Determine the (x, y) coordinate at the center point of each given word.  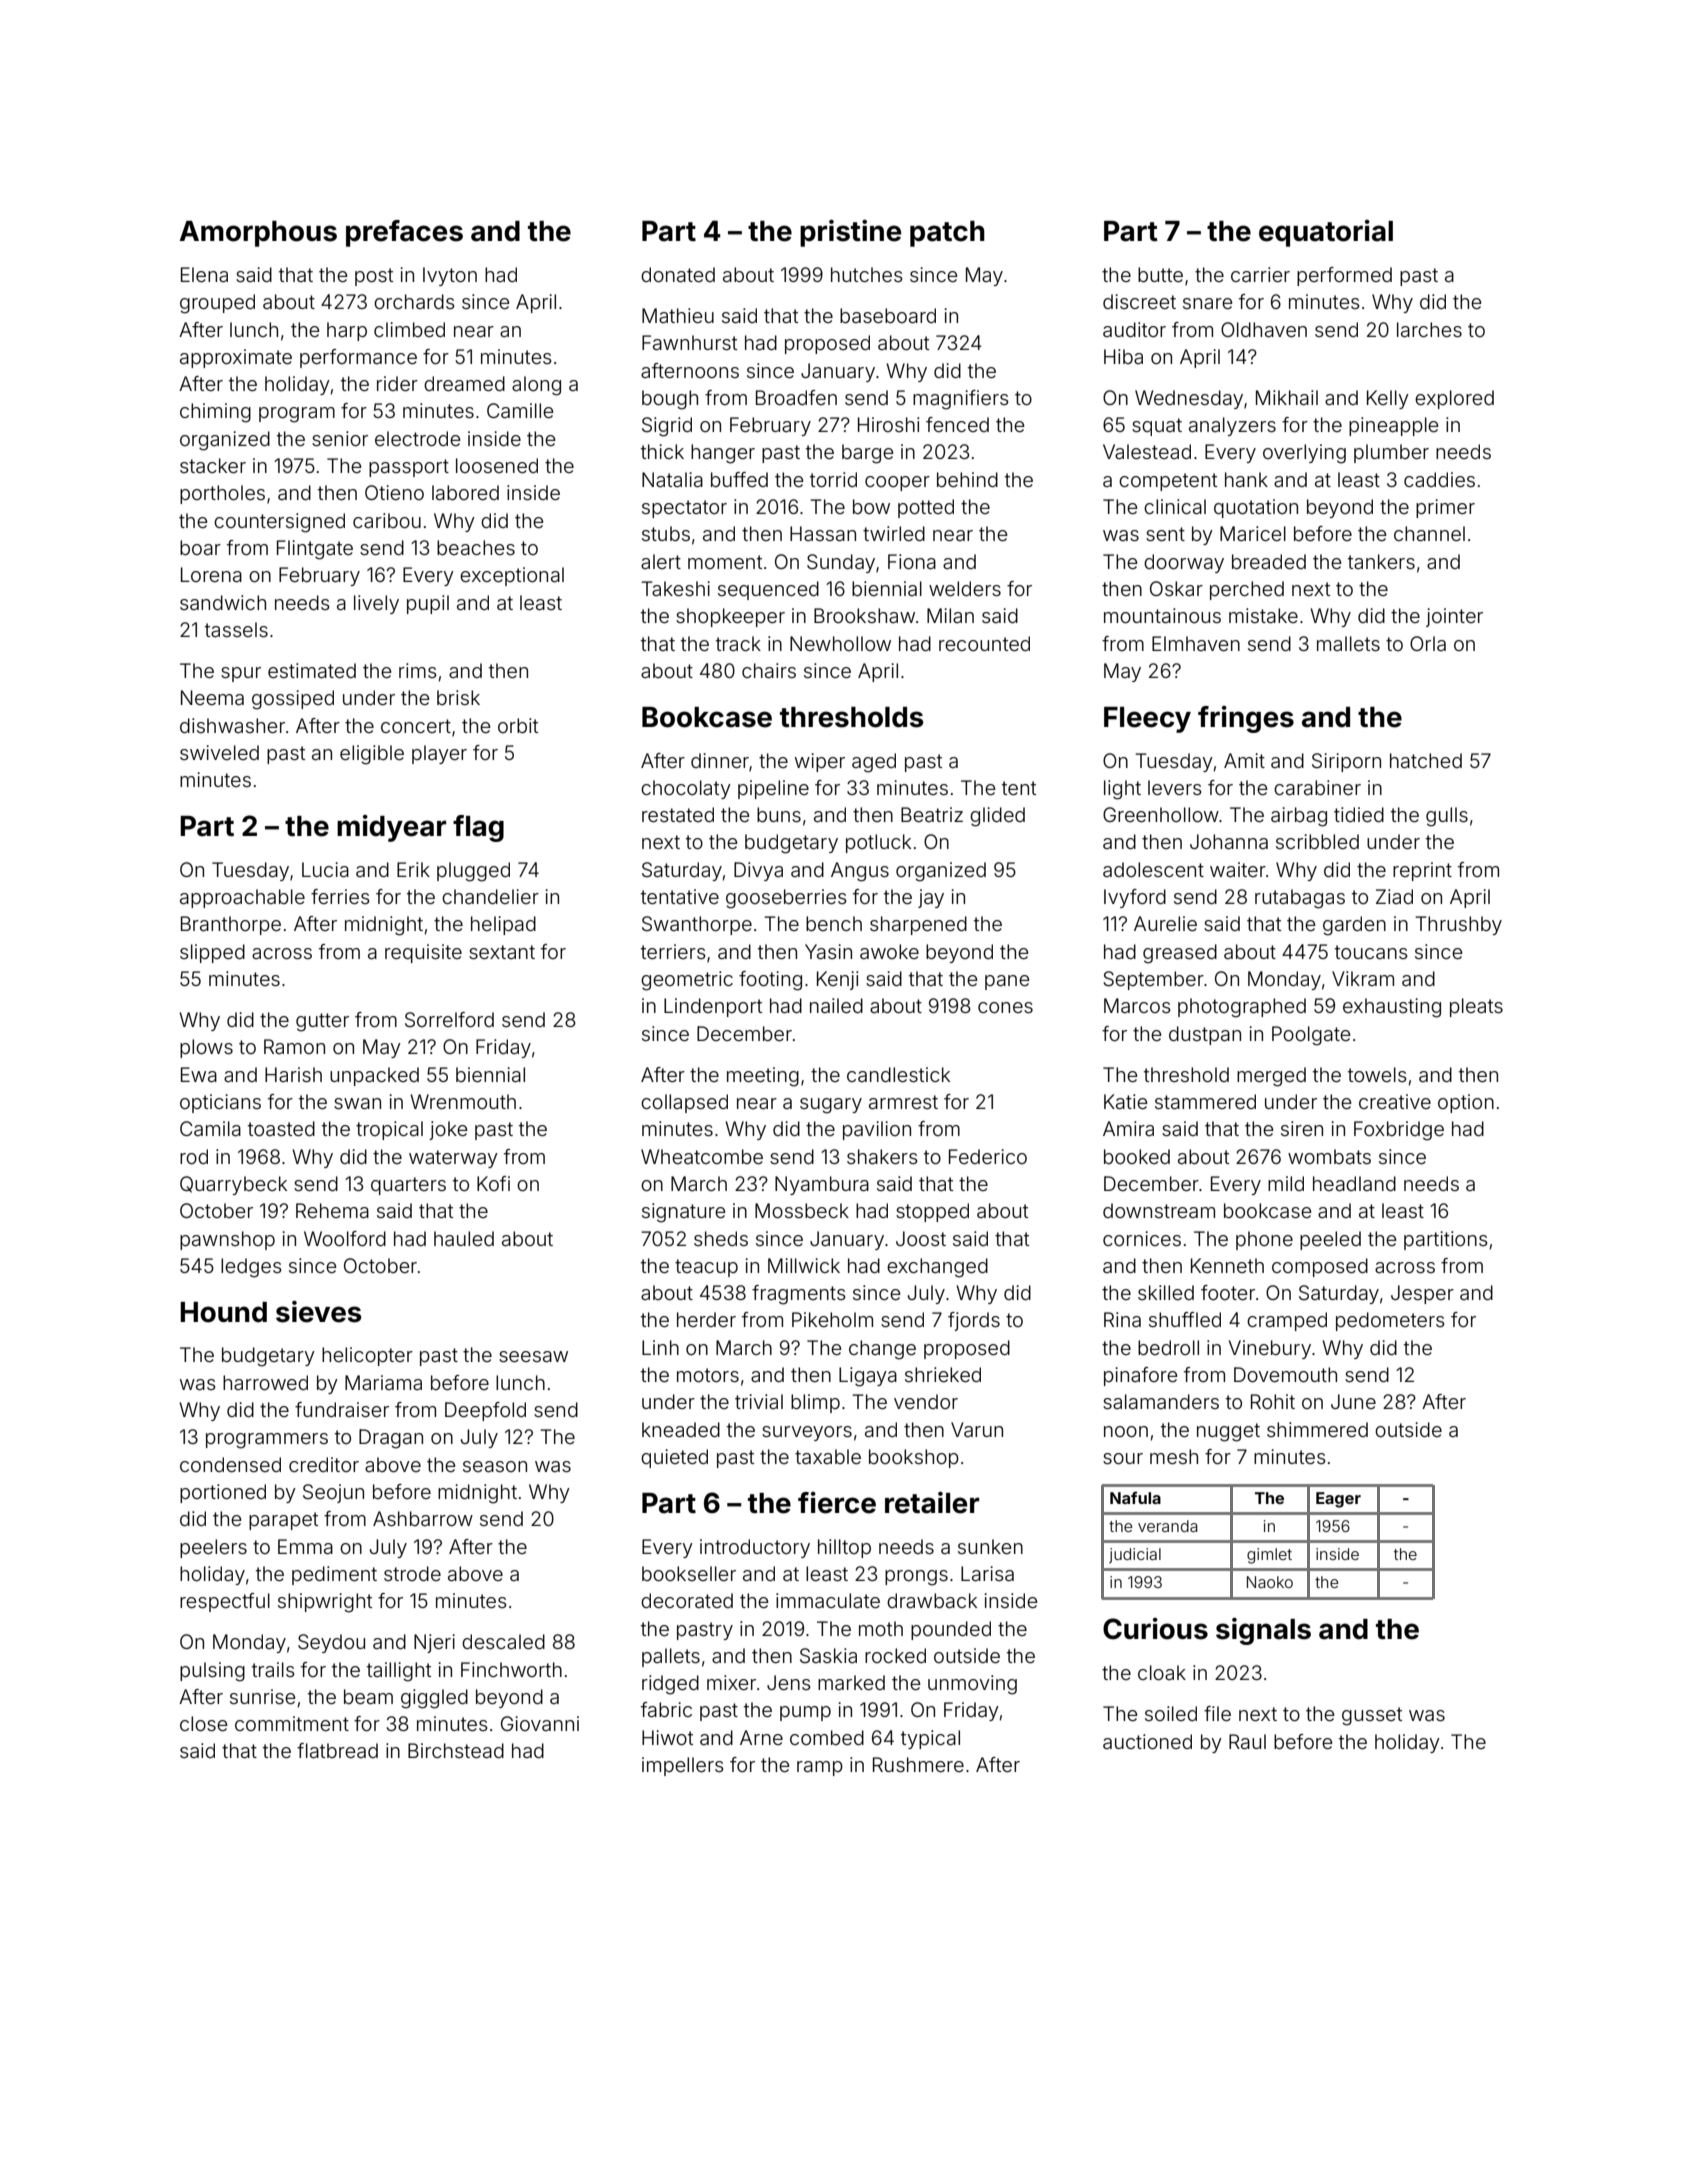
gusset (1372, 1716)
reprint (1422, 871)
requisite (423, 953)
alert (661, 561)
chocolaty (686, 789)
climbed (409, 329)
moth (881, 1628)
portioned (223, 1493)
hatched (1426, 760)
